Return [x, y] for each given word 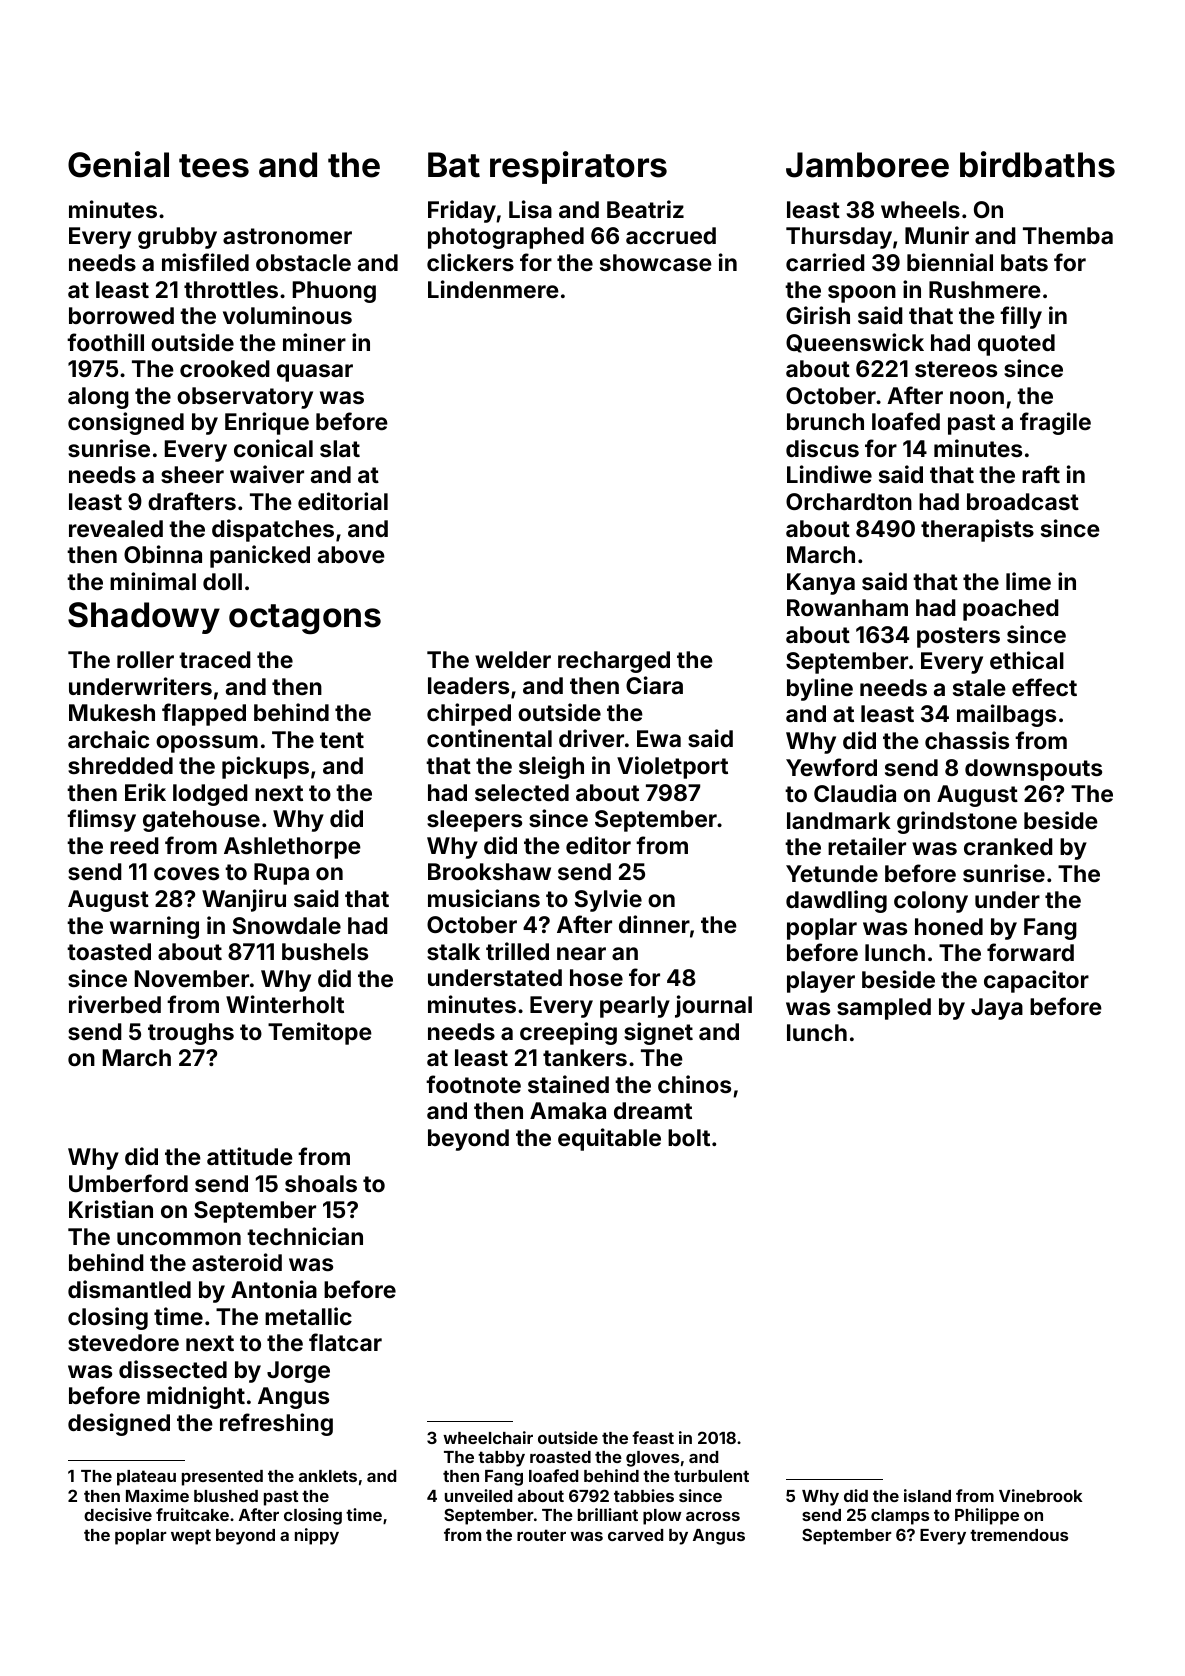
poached [1011, 610]
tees [214, 166]
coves [186, 873]
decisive [118, 1514]
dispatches [273, 530]
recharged [614, 662]
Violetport [672, 767]
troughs [191, 1034]
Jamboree [867, 165]
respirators [578, 167]
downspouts [1033, 770]
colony [931, 902]
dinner [654, 924]
